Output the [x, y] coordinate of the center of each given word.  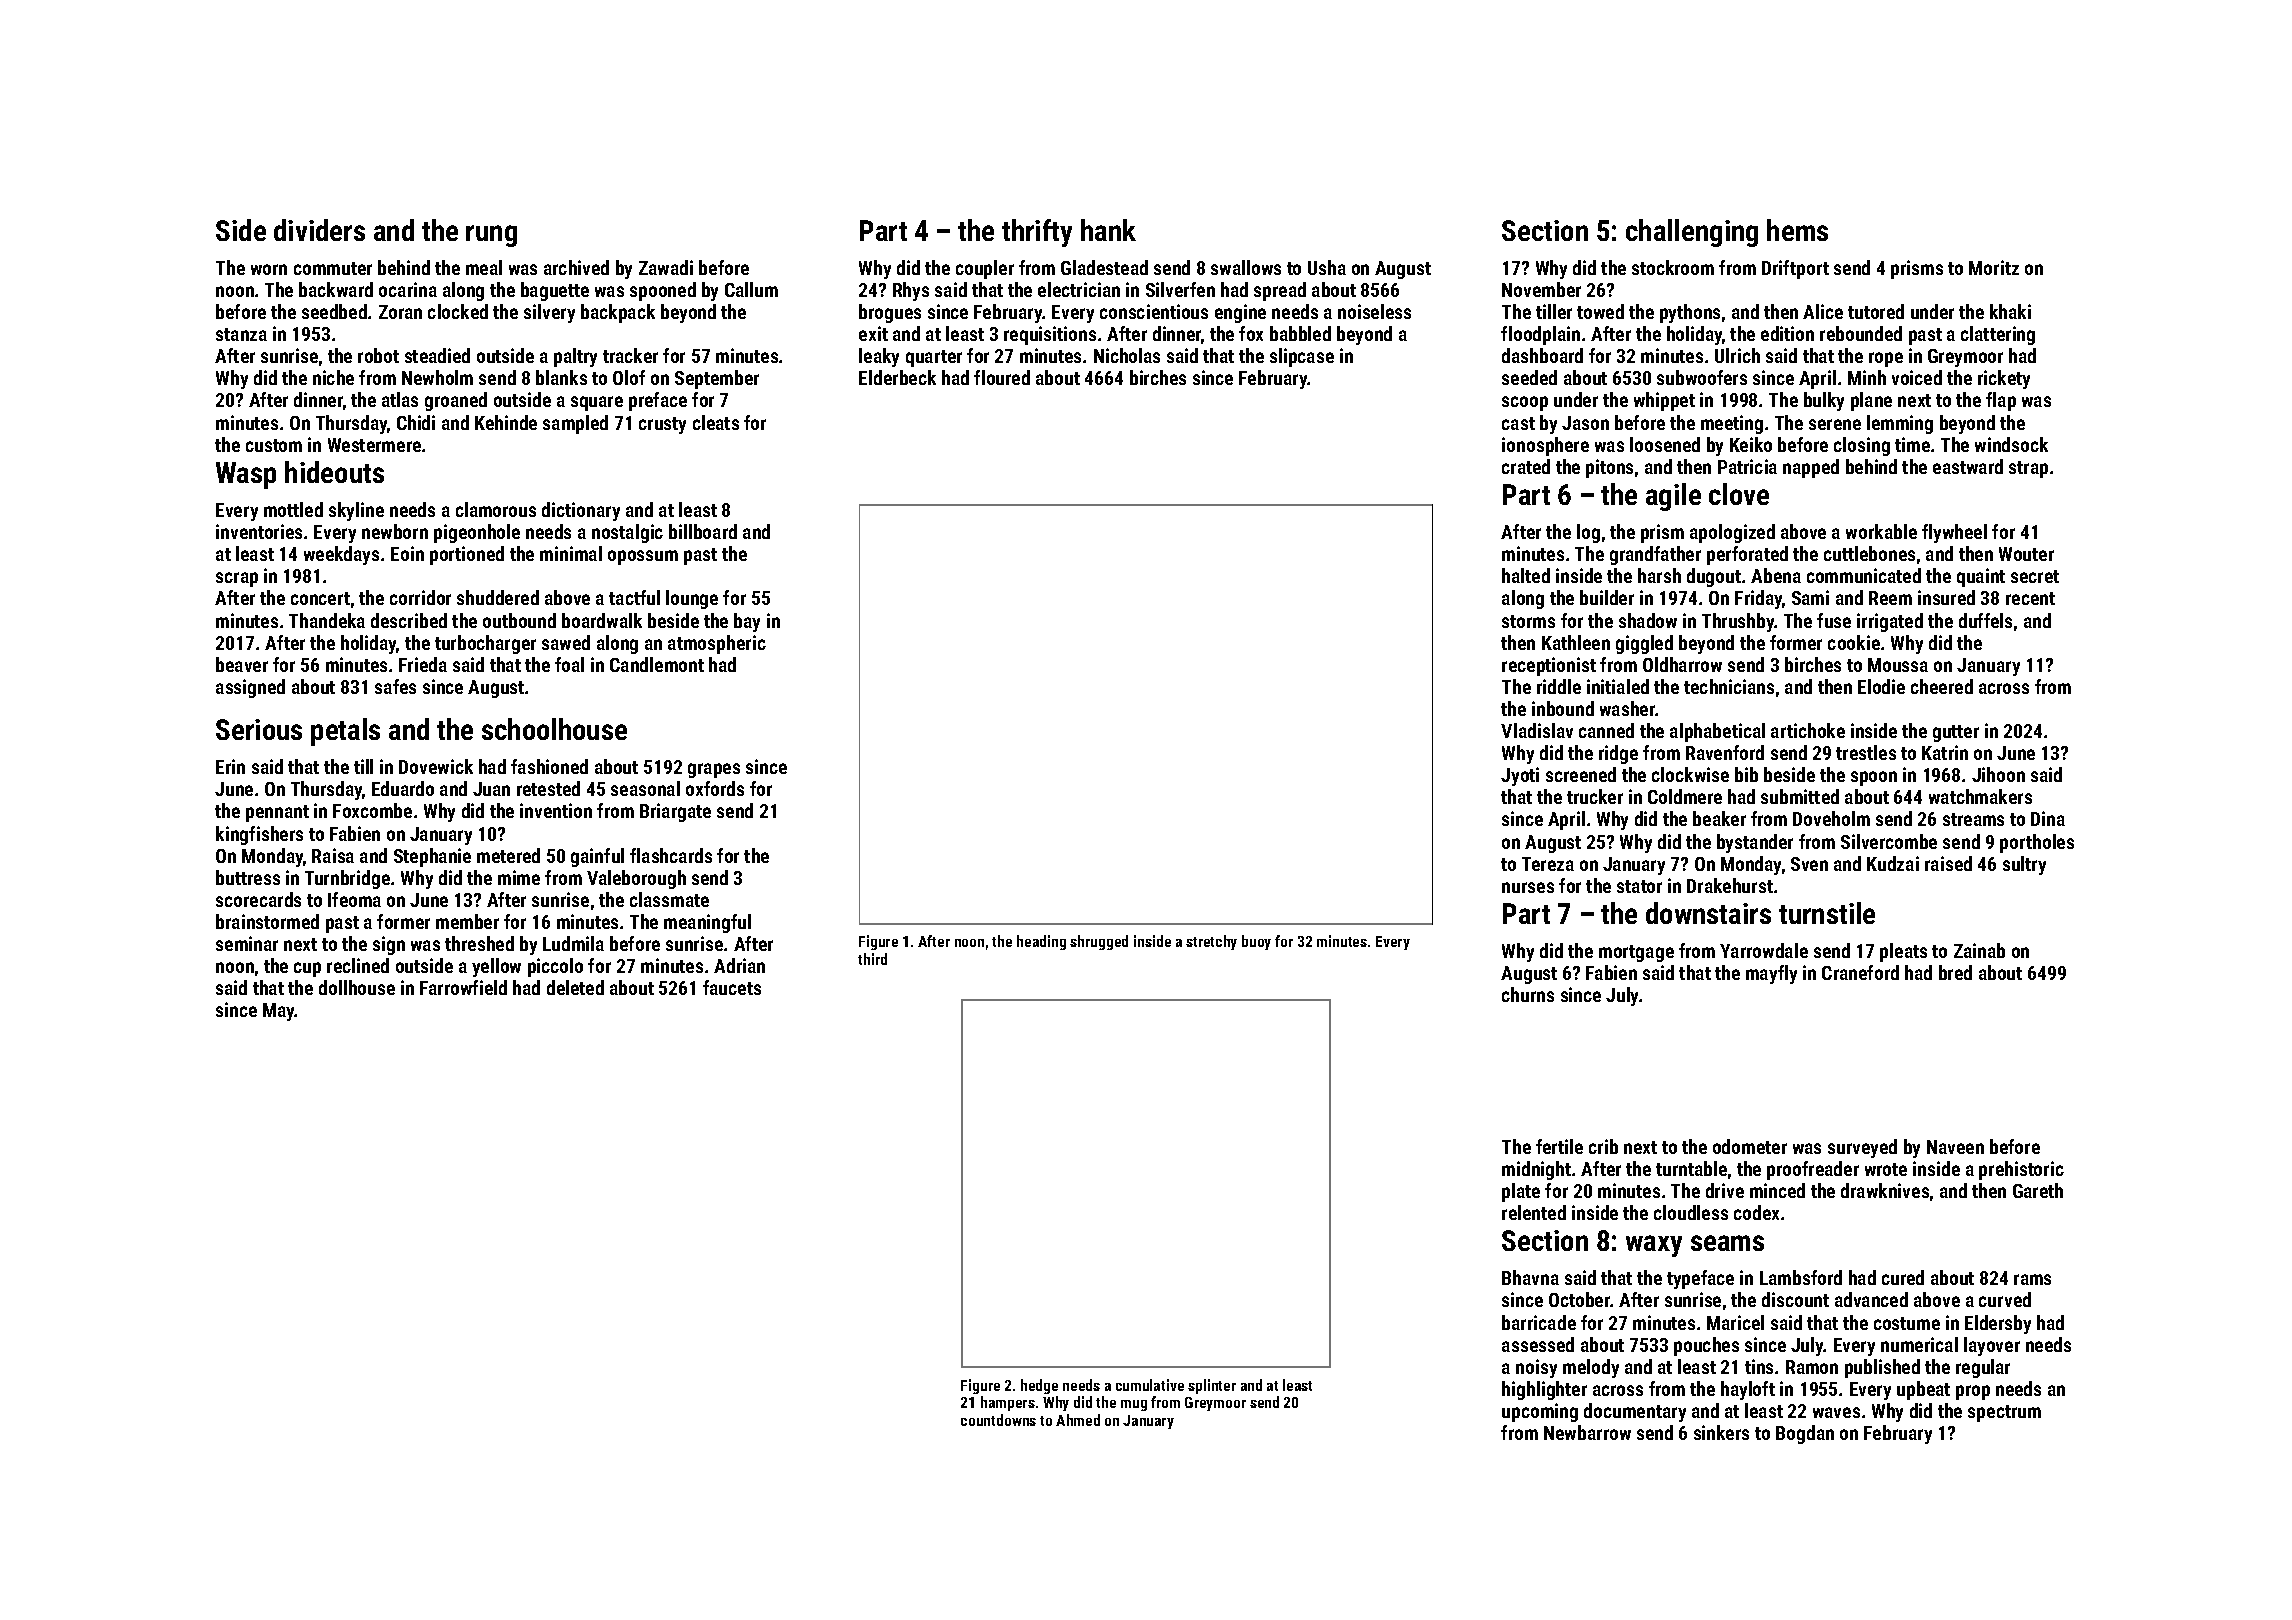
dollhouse [357, 987]
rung [491, 236]
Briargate [675, 812]
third [872, 959]
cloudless [1691, 1212]
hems [1797, 230]
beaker [1719, 818]
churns [1528, 994]
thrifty [1037, 233]
